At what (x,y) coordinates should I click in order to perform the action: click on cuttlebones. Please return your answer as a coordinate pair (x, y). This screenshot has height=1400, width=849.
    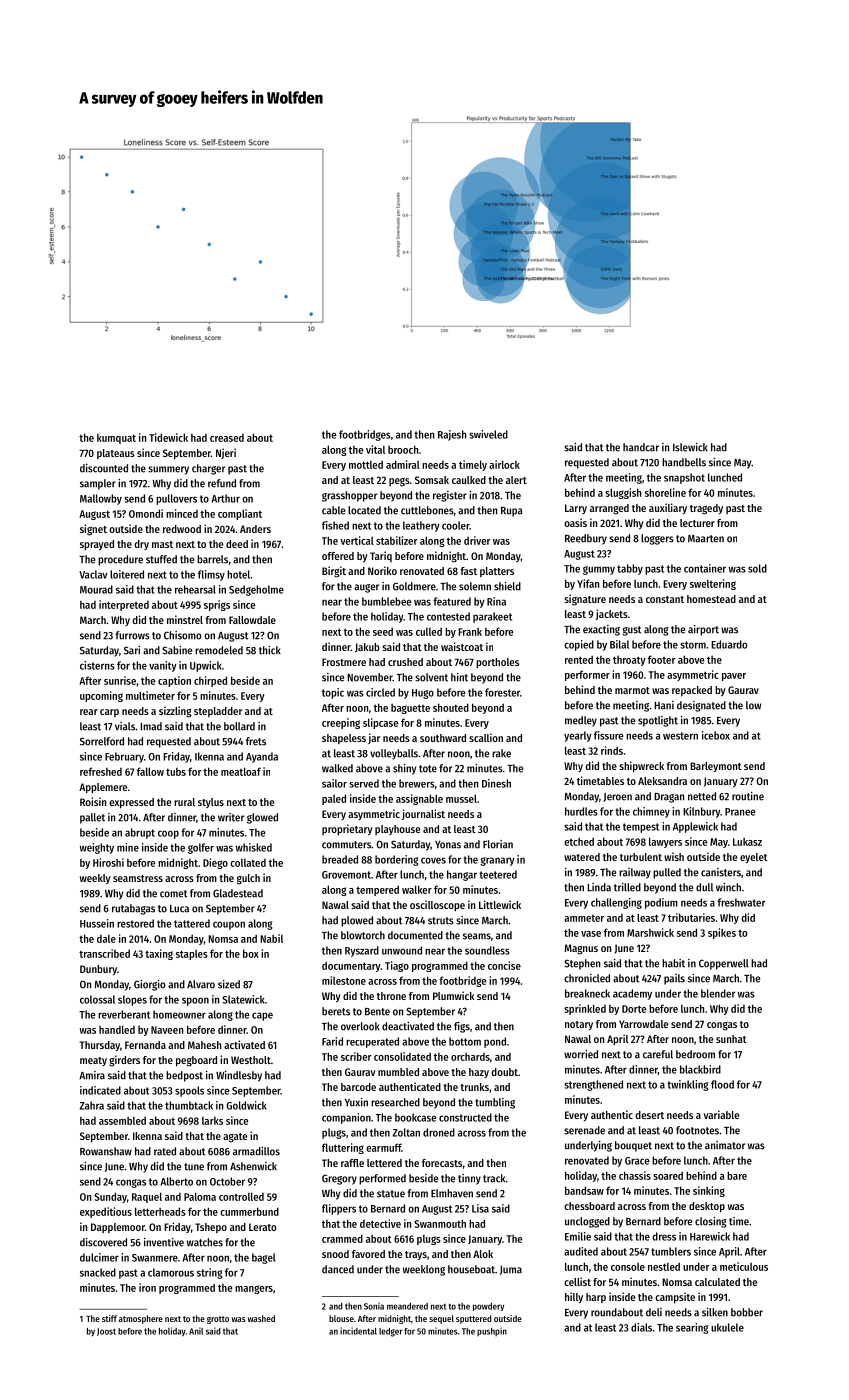
    Looking at the image, I should click on (427, 510).
